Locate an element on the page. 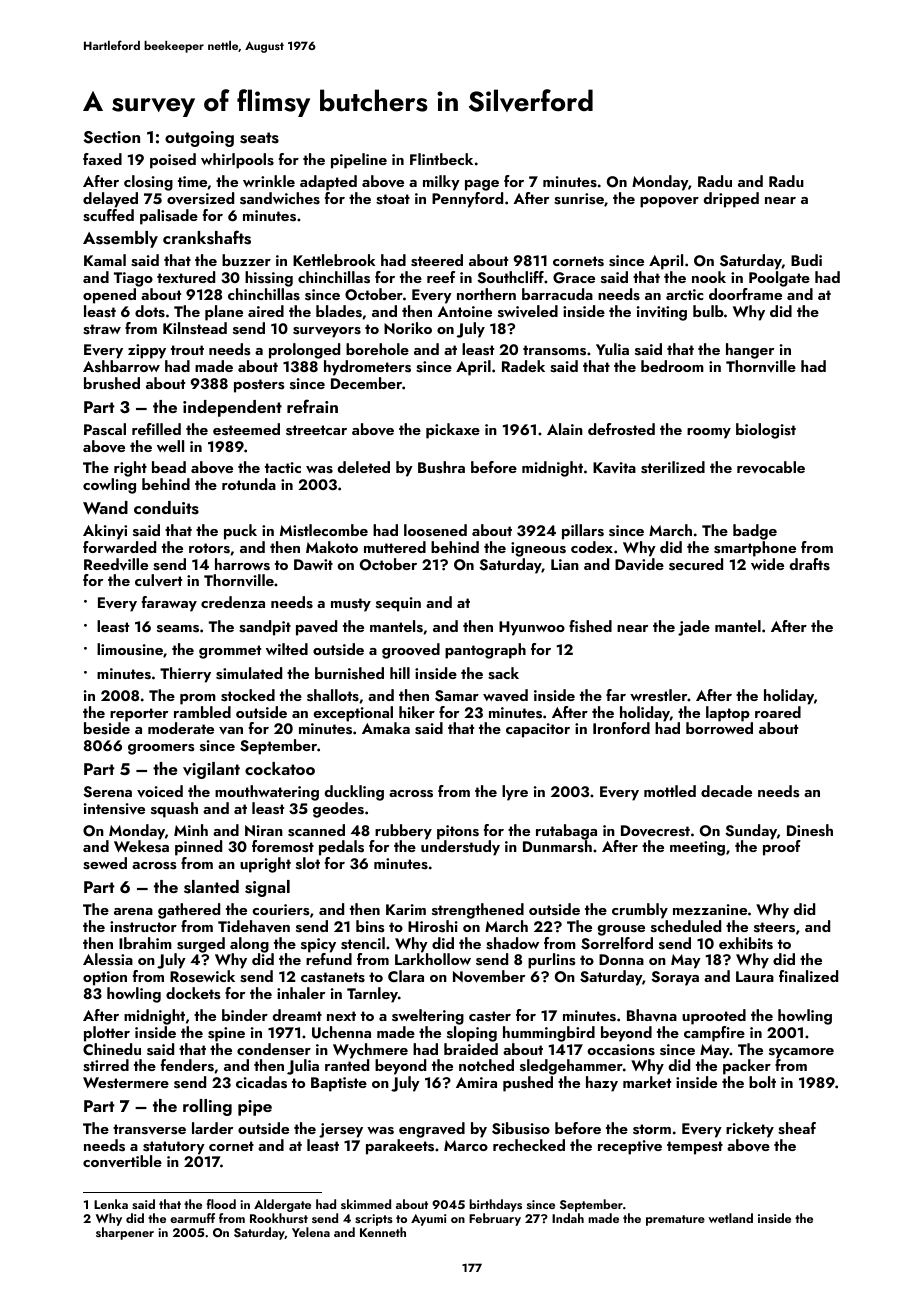 The height and width of the page is (1308, 924). earmuff is located at coordinates (192, 1218).
